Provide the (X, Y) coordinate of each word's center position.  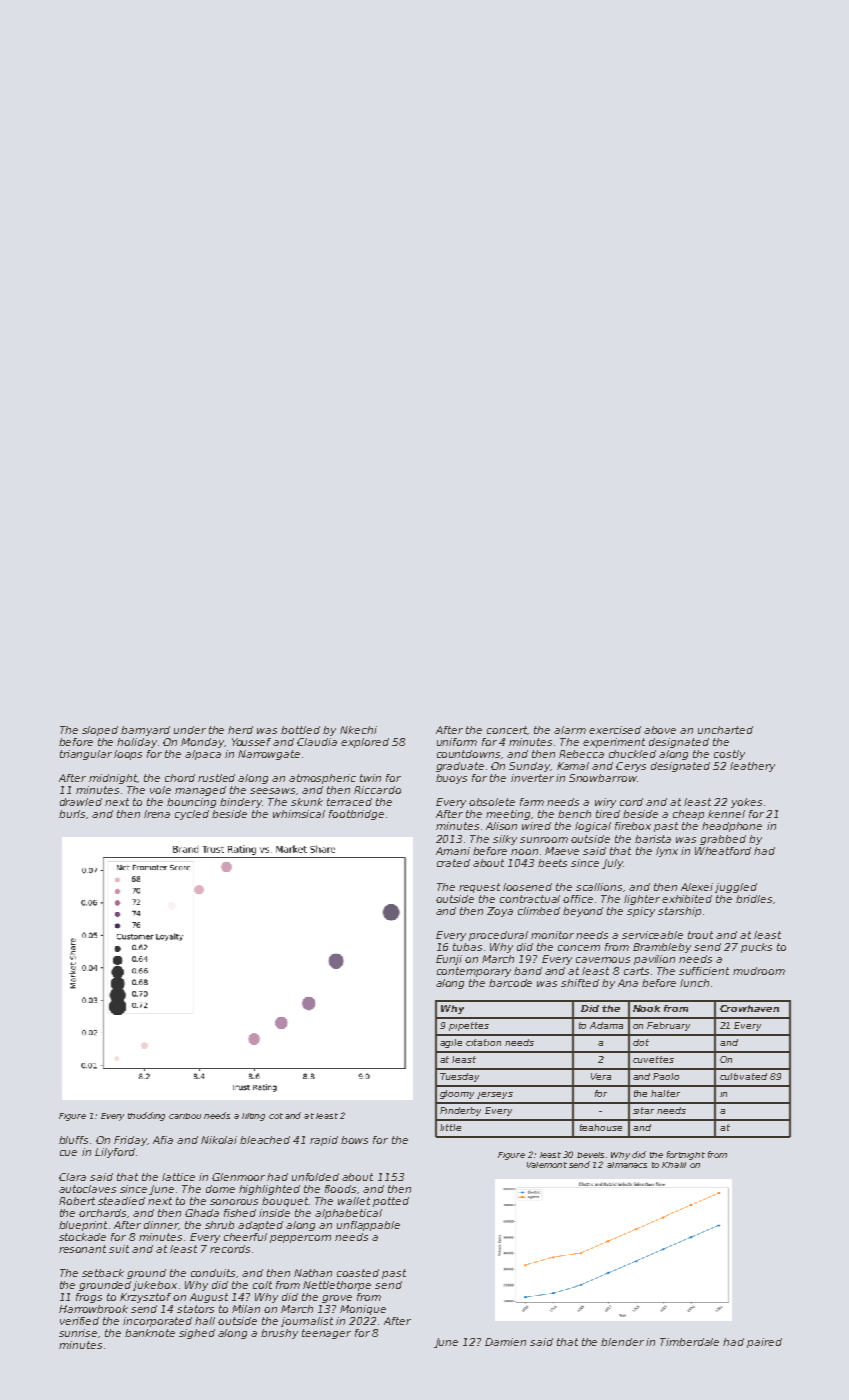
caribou (185, 1116)
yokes (746, 803)
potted (391, 1202)
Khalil (674, 1165)
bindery (241, 803)
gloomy (457, 1094)
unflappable (368, 1226)
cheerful (245, 1237)
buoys (451, 779)
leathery (752, 767)
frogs (89, 1298)
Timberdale (689, 1342)
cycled (192, 815)
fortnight (686, 1155)
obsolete (492, 802)
